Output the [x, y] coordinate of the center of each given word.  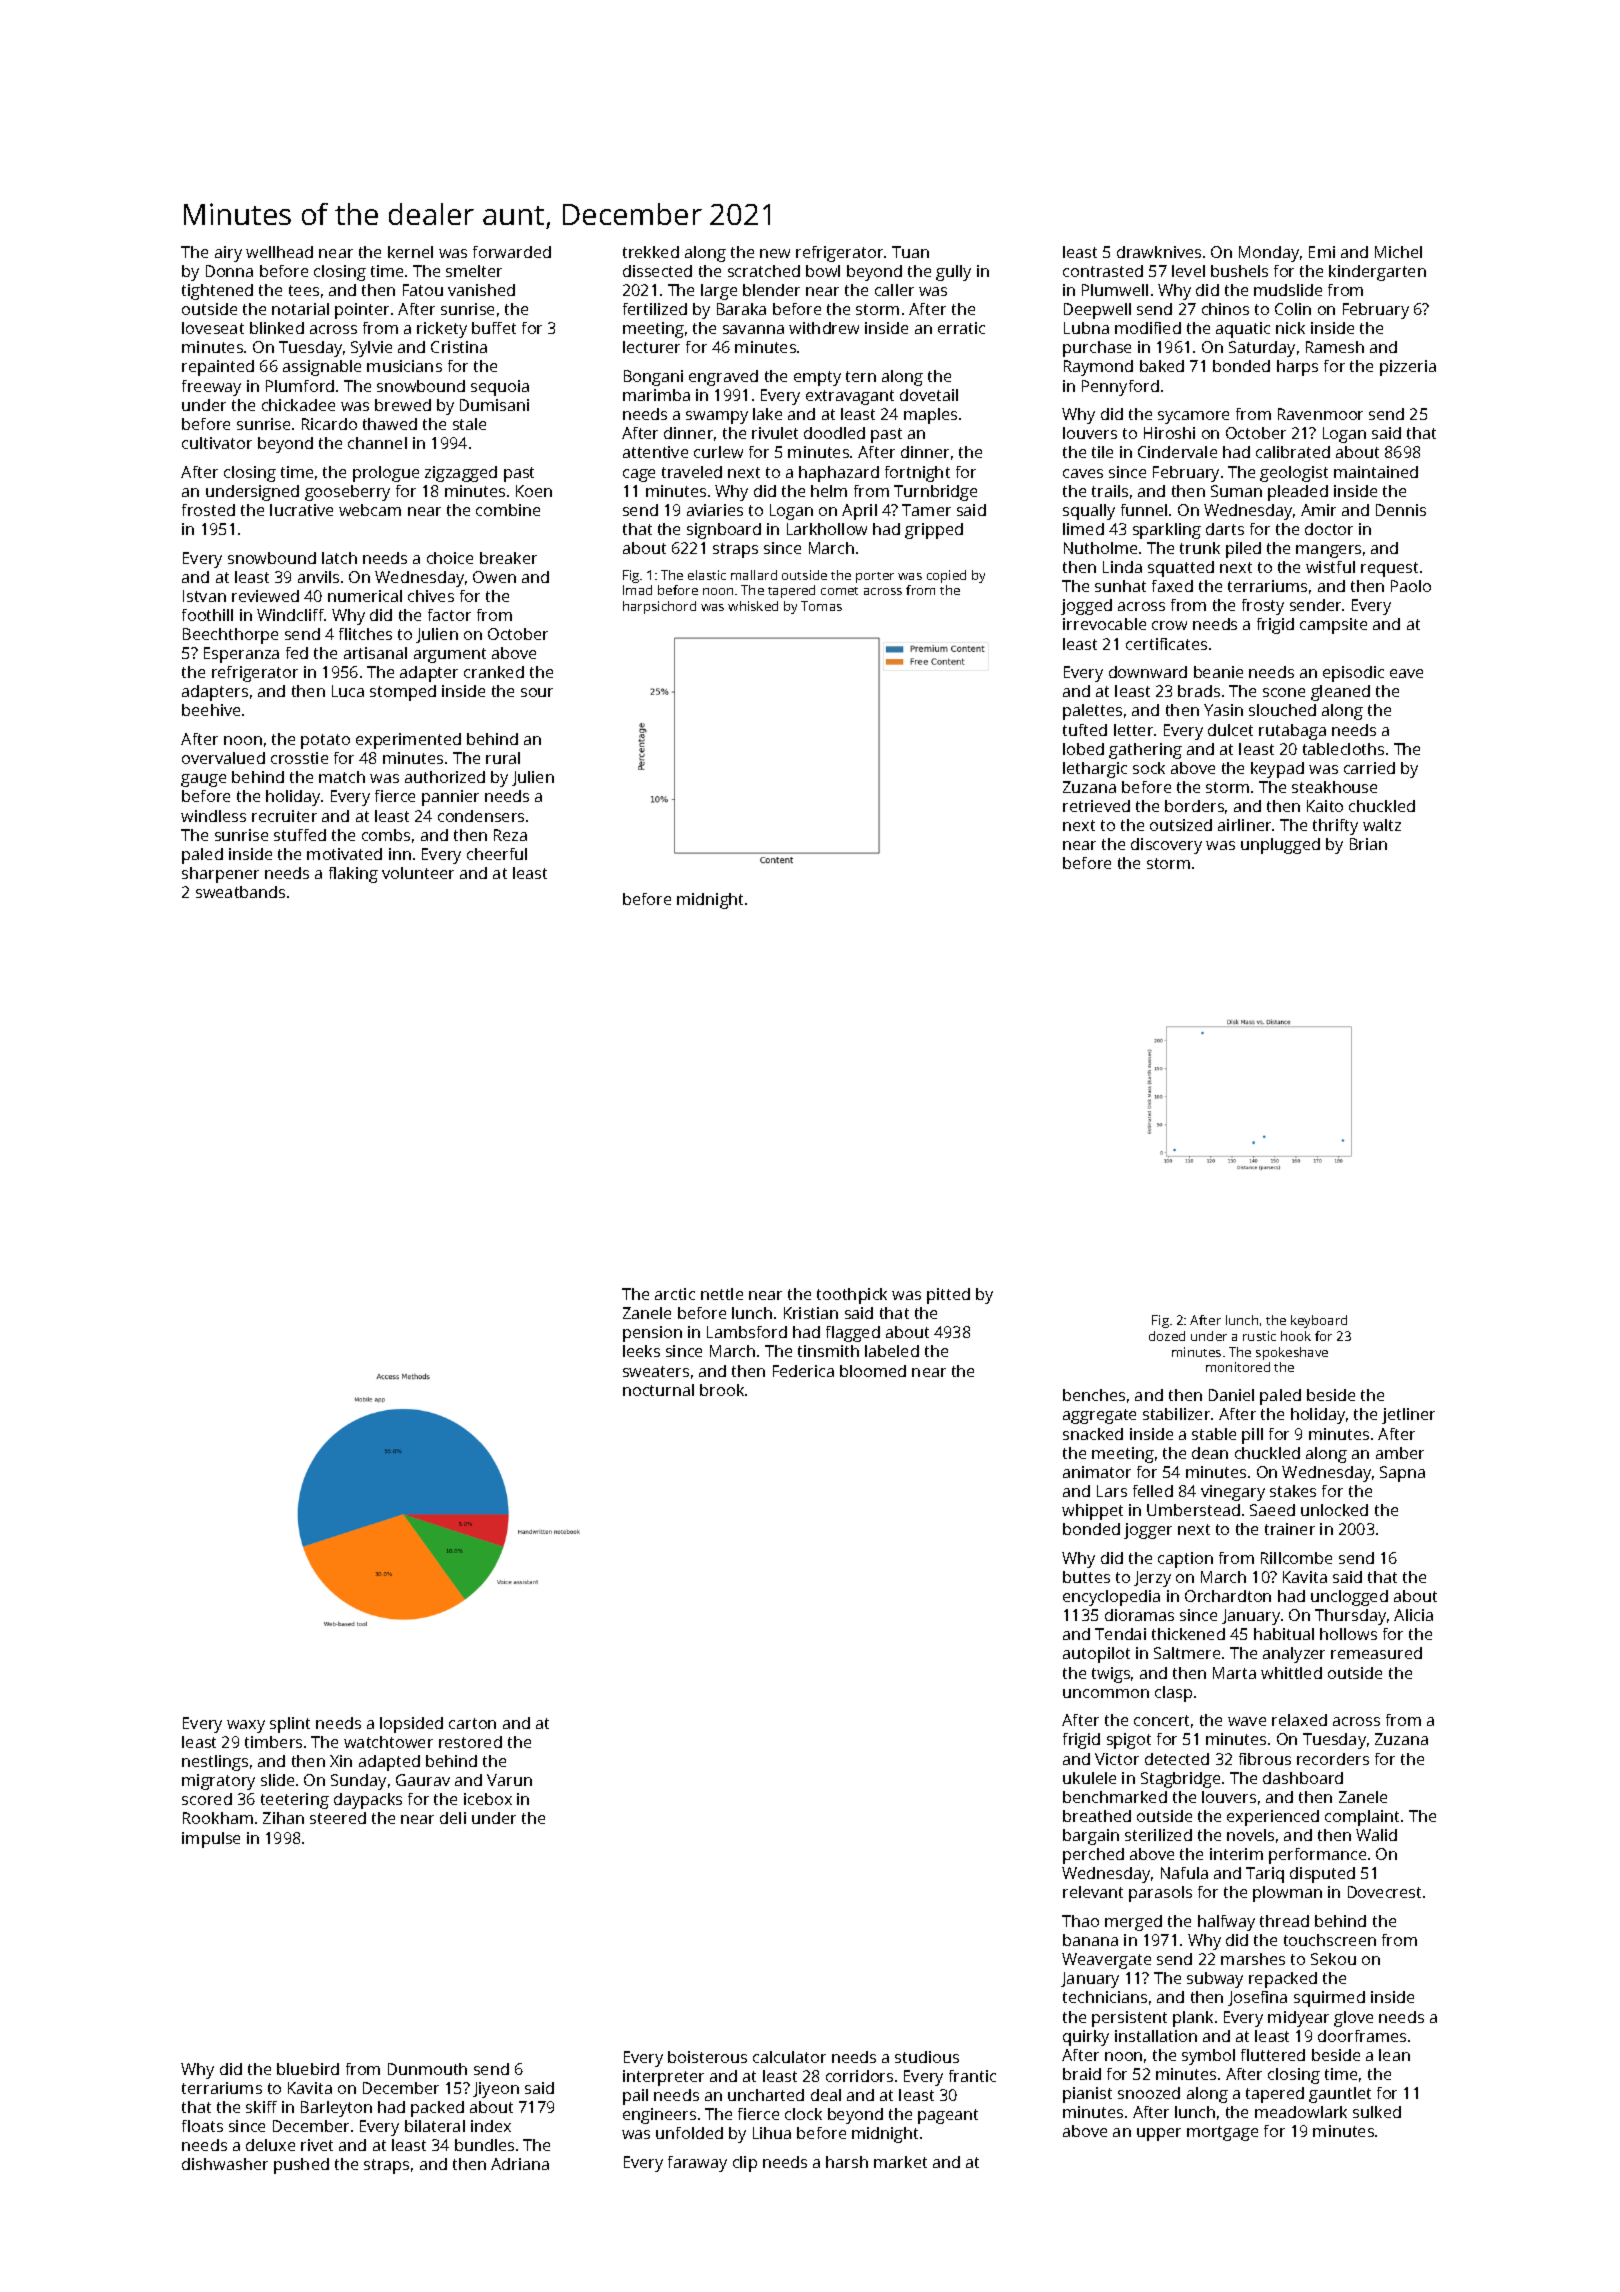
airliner [1244, 825]
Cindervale [1177, 452]
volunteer [418, 873]
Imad [637, 590]
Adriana [520, 2164]
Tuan [910, 252]
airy [228, 254]
